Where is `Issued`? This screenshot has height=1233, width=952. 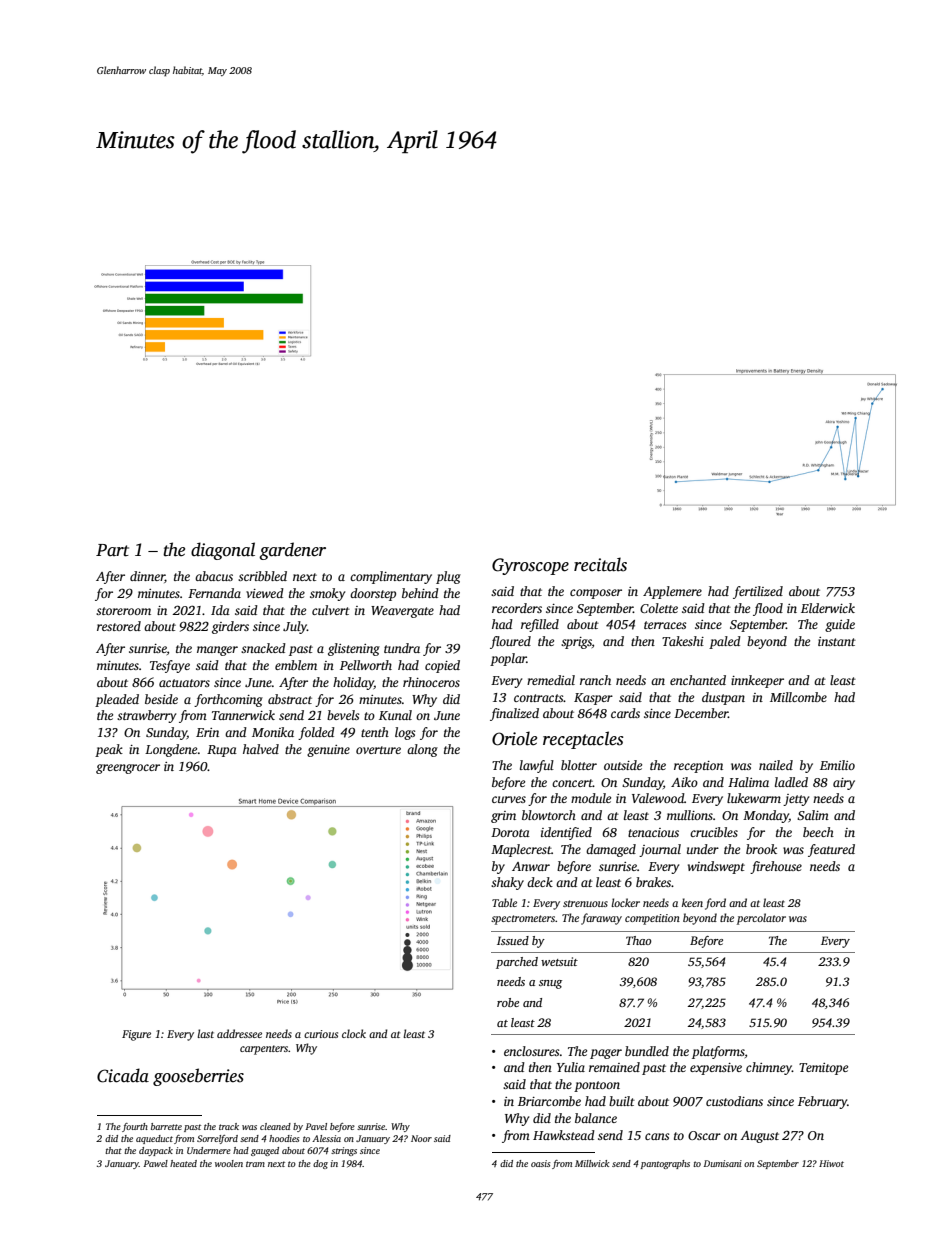
Issued is located at coordinates (513, 940).
